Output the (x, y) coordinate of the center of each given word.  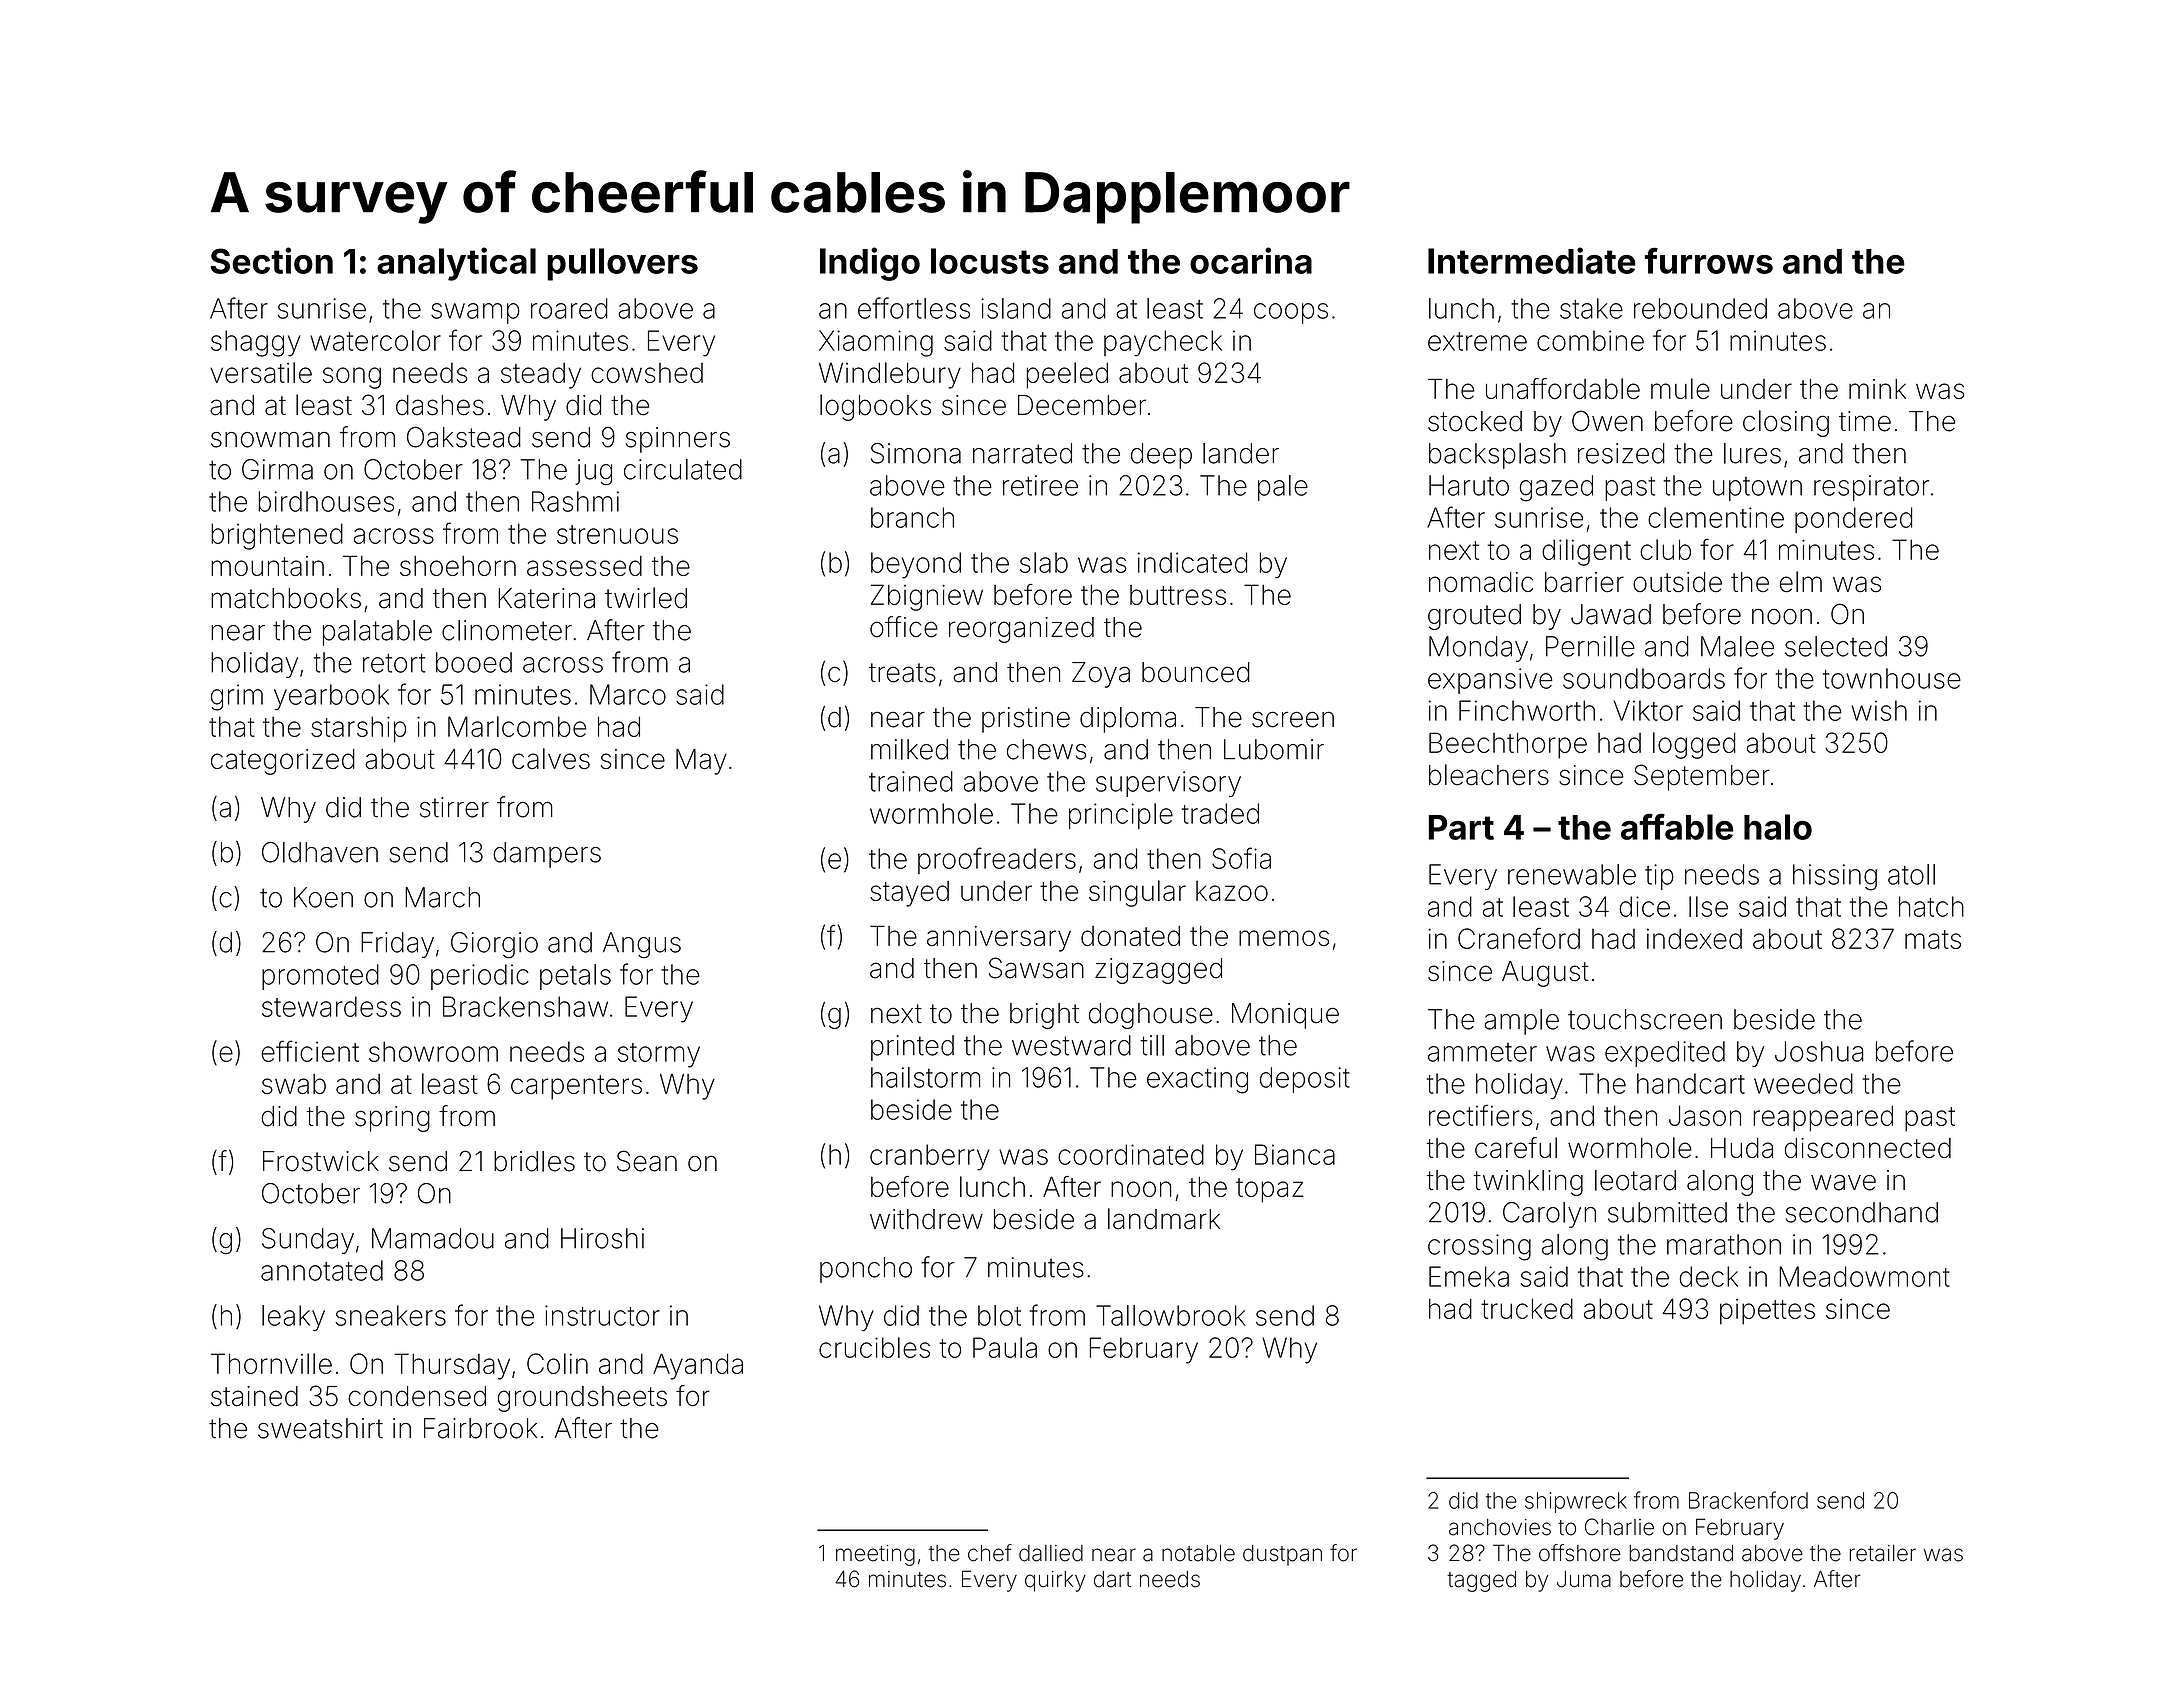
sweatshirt (320, 1428)
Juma (1584, 1579)
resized (1621, 453)
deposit (1305, 1080)
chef (990, 1553)
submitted (1667, 1212)
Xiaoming (876, 343)
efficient (310, 1051)
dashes (440, 405)
